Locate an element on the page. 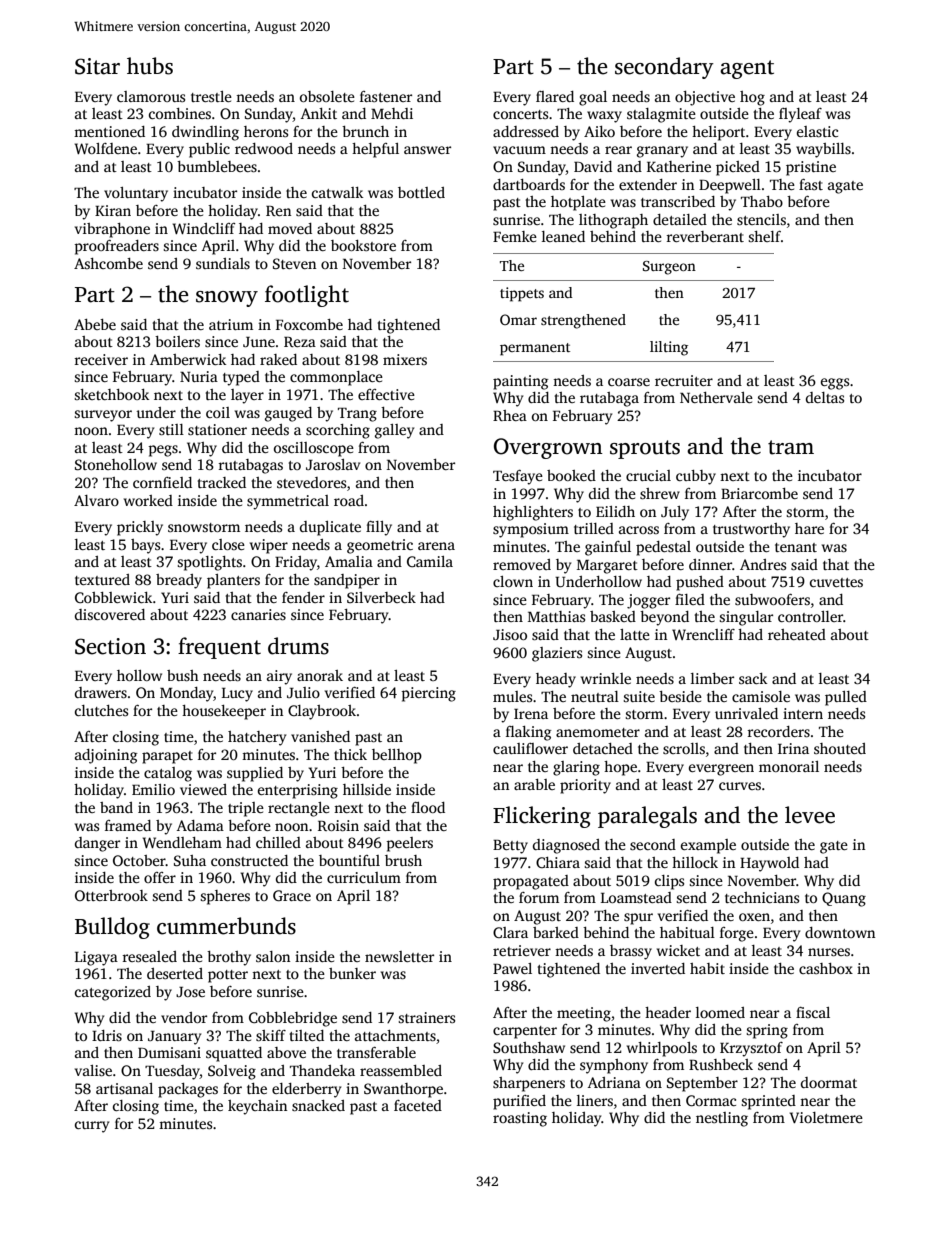 This document has height=1233, width=952. Ligaya is located at coordinates (96, 958).
